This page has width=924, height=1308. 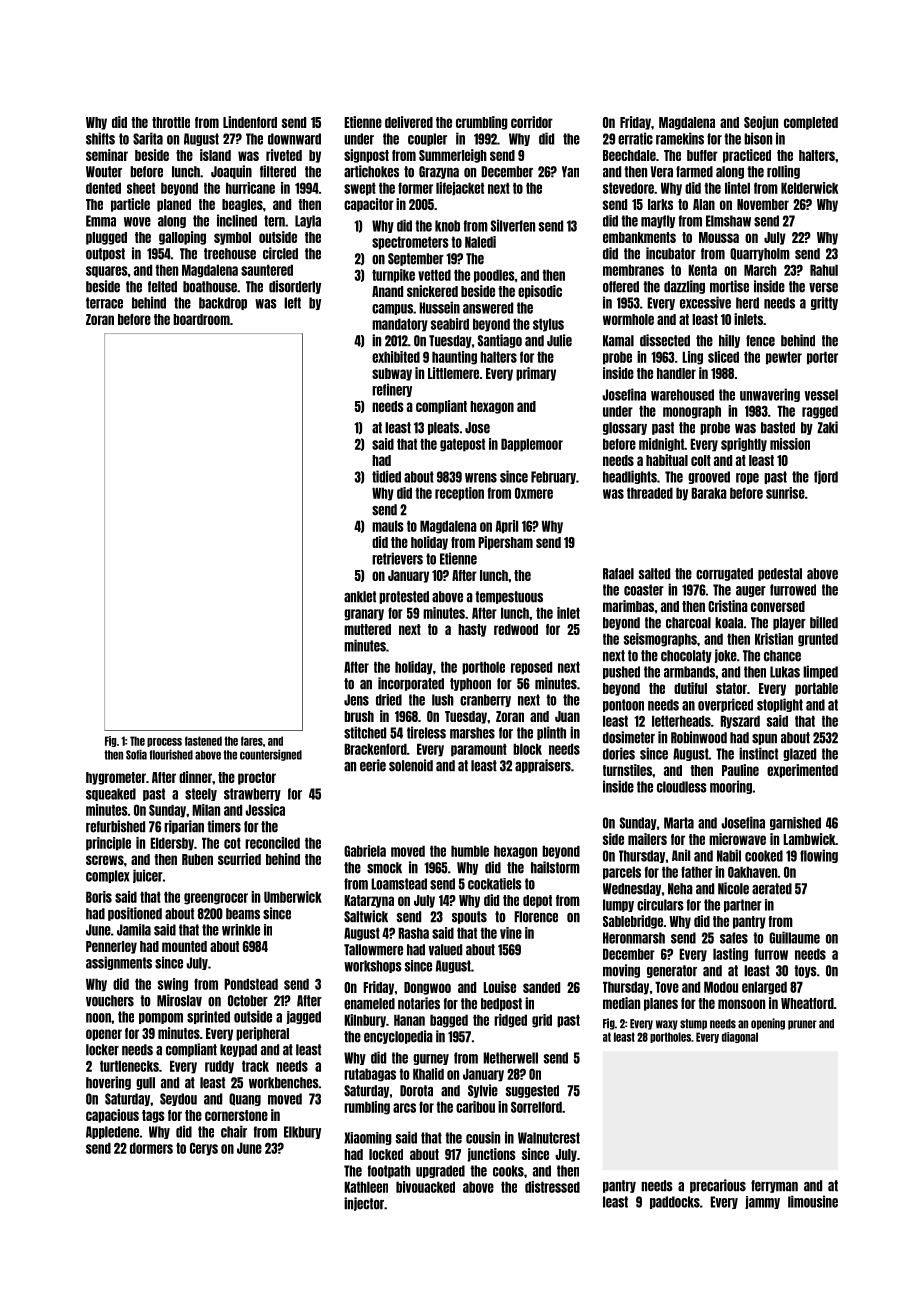 I want to click on Seojun, so click(x=761, y=123).
